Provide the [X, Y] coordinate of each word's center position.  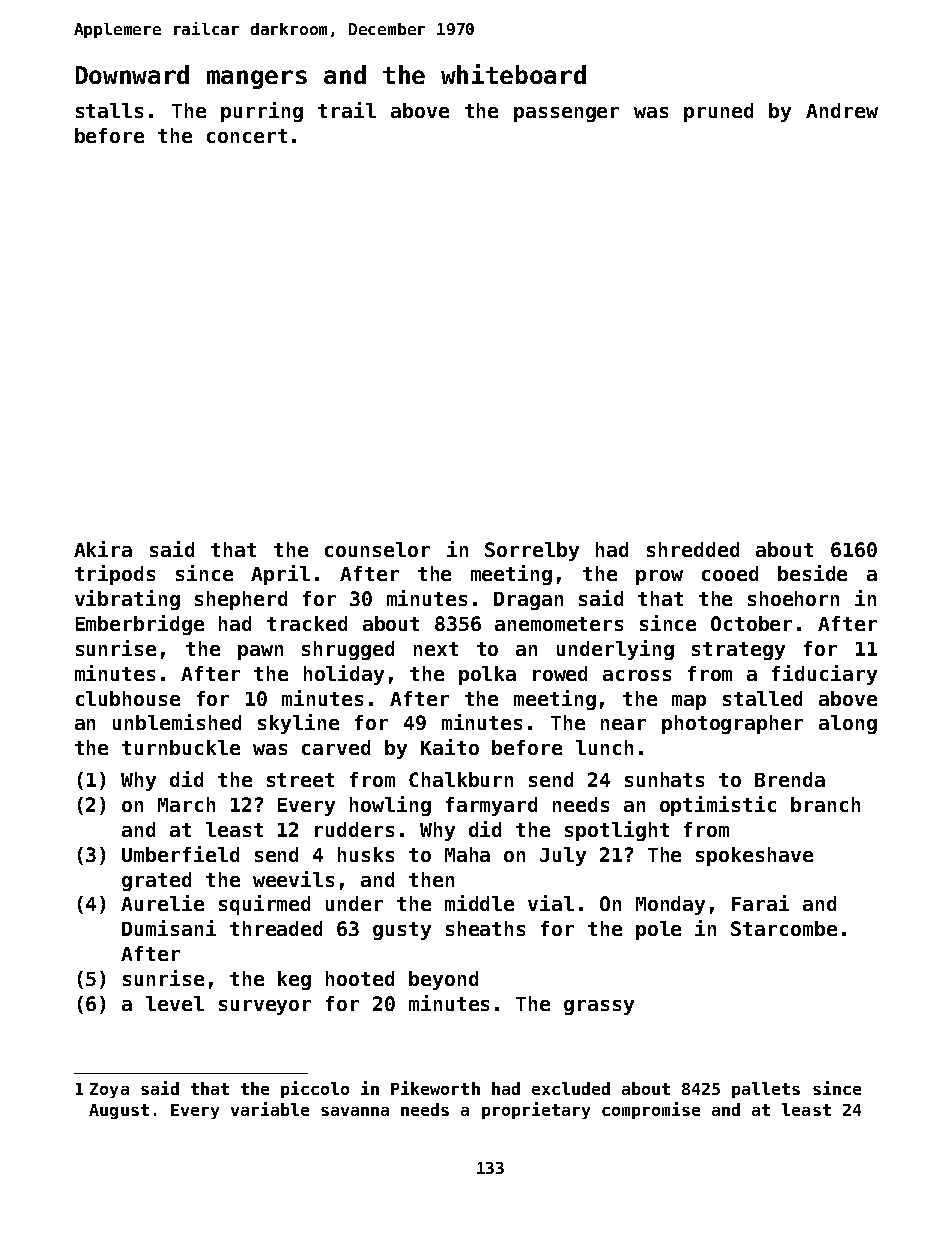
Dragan [528, 601]
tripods [115, 575]
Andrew [842, 110]
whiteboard [513, 74]
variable [270, 1109]
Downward [132, 74]
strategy [738, 651]
